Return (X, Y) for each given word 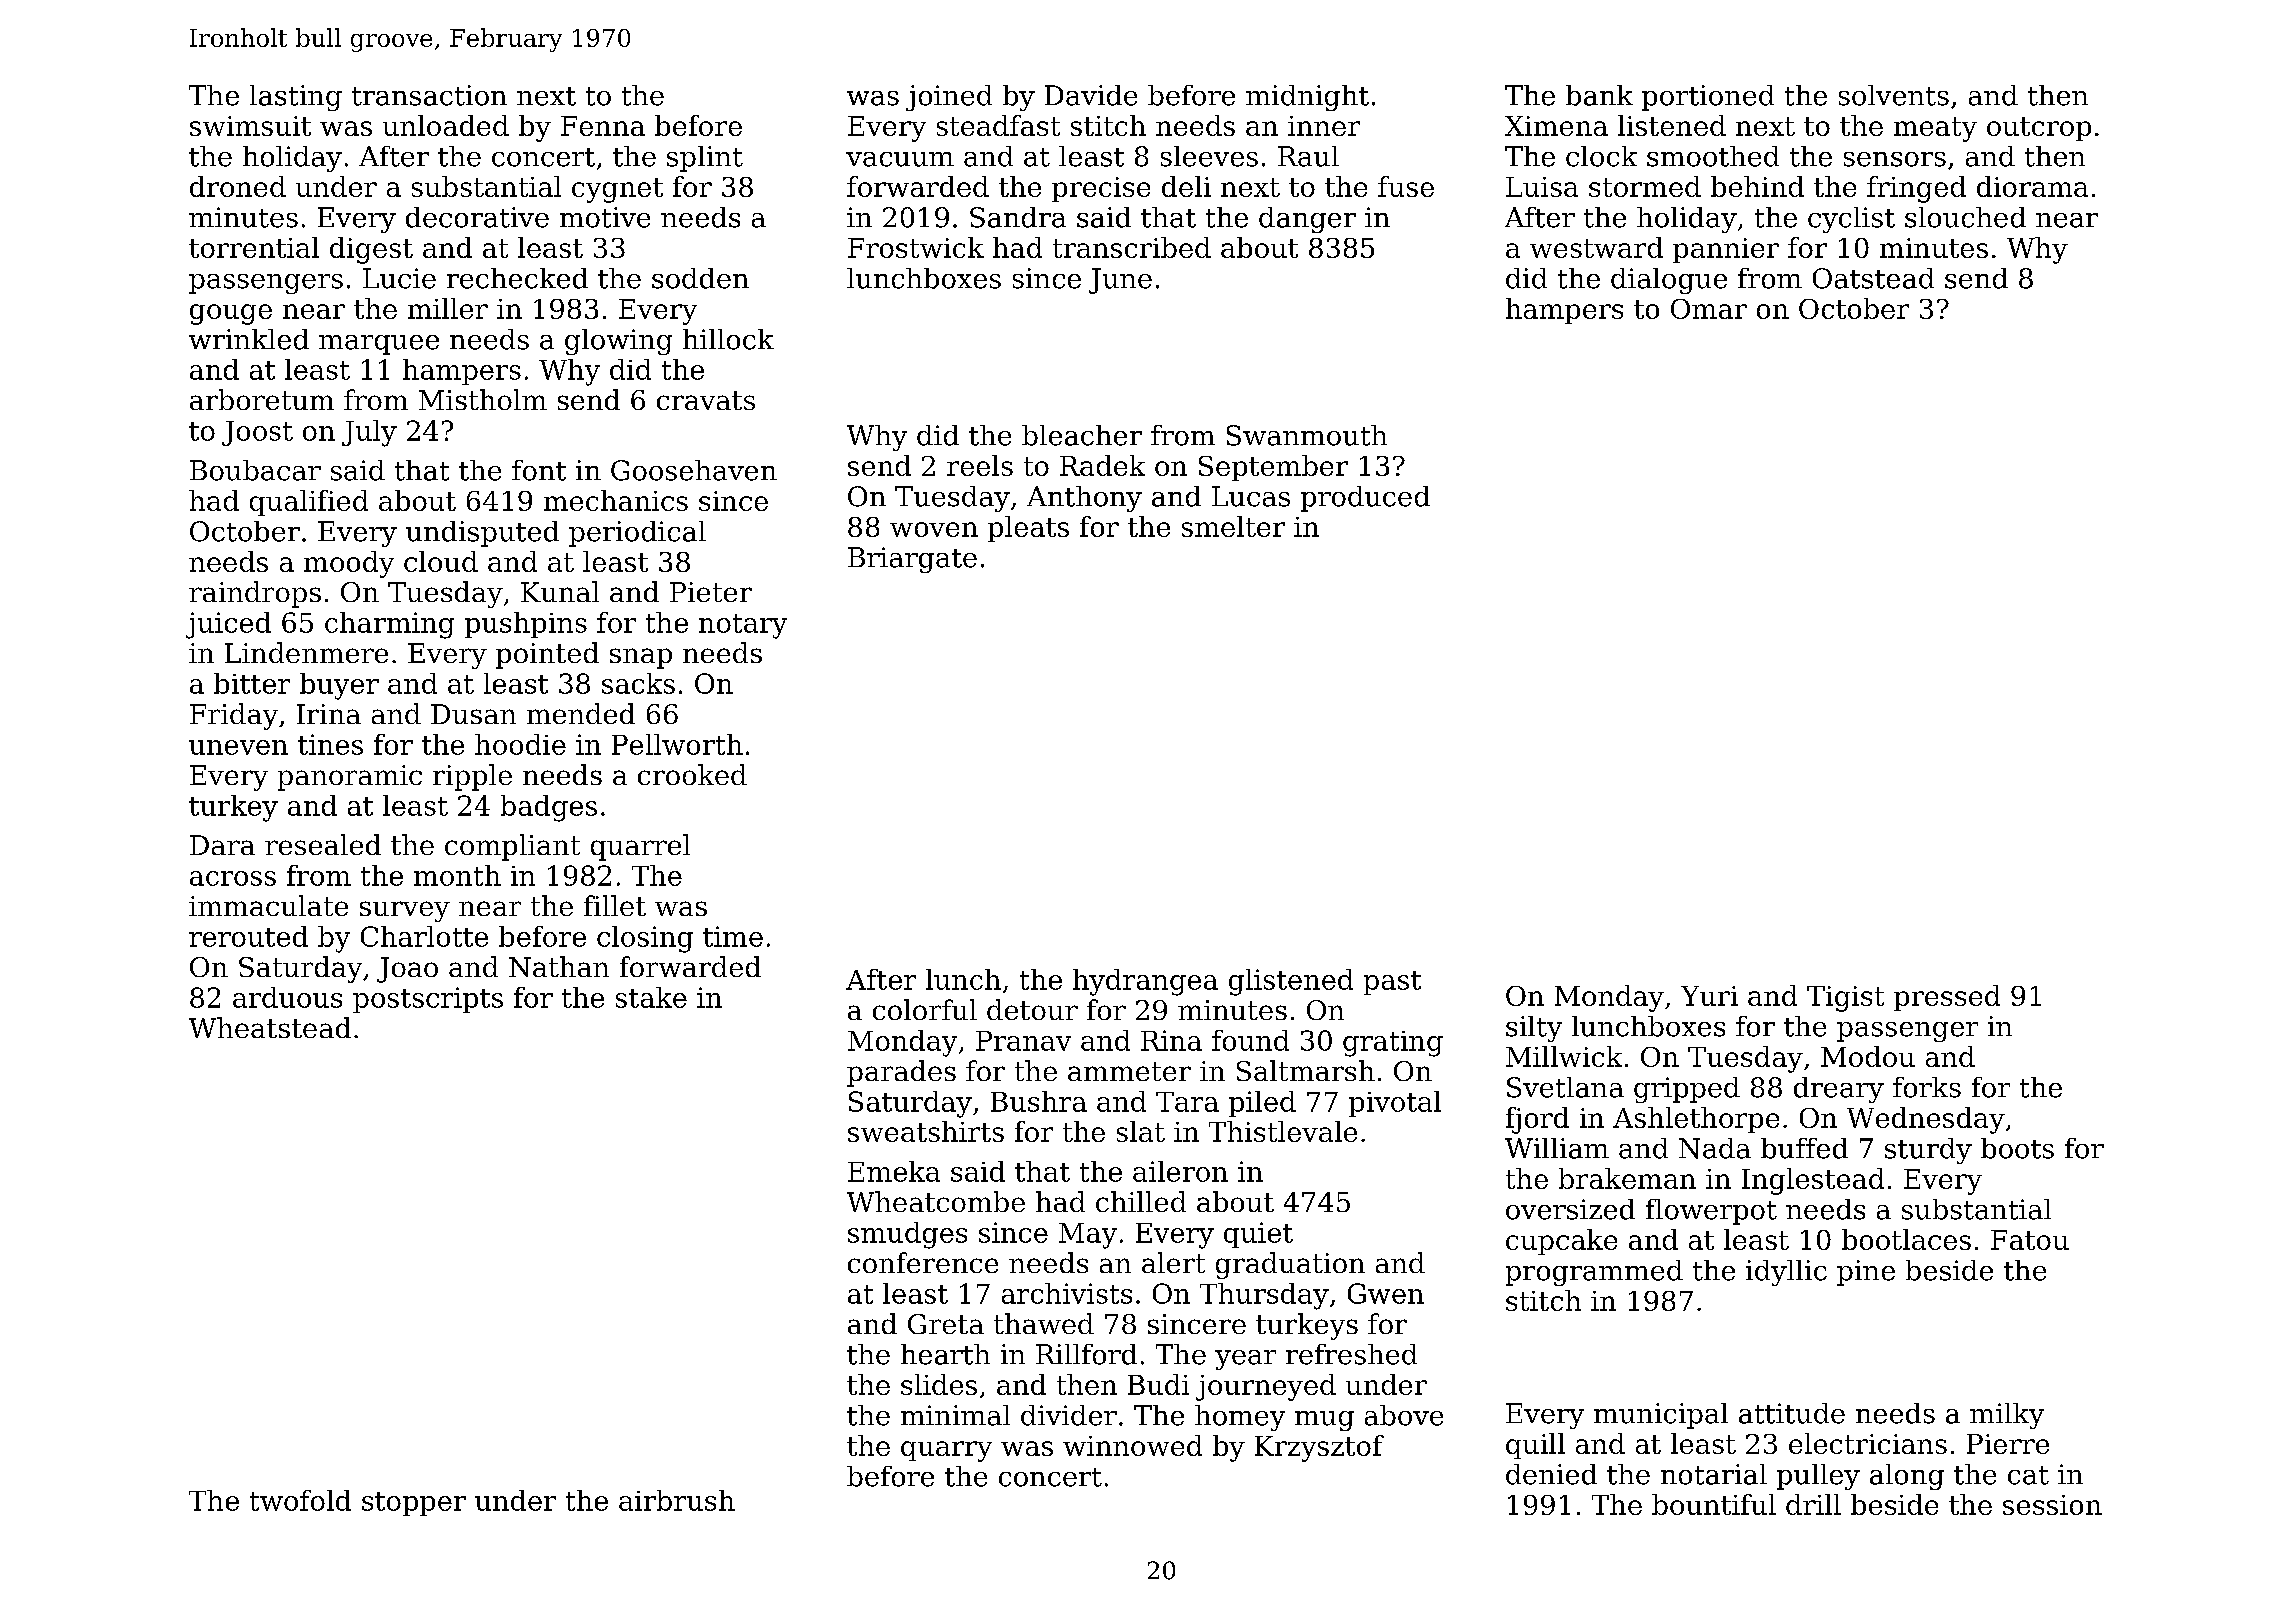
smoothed (1713, 156)
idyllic (1786, 1273)
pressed (1947, 998)
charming (389, 625)
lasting (296, 98)
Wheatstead (270, 1027)
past (1392, 983)
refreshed (1351, 1354)
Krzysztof (1319, 1448)
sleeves (1209, 156)
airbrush (677, 1500)
